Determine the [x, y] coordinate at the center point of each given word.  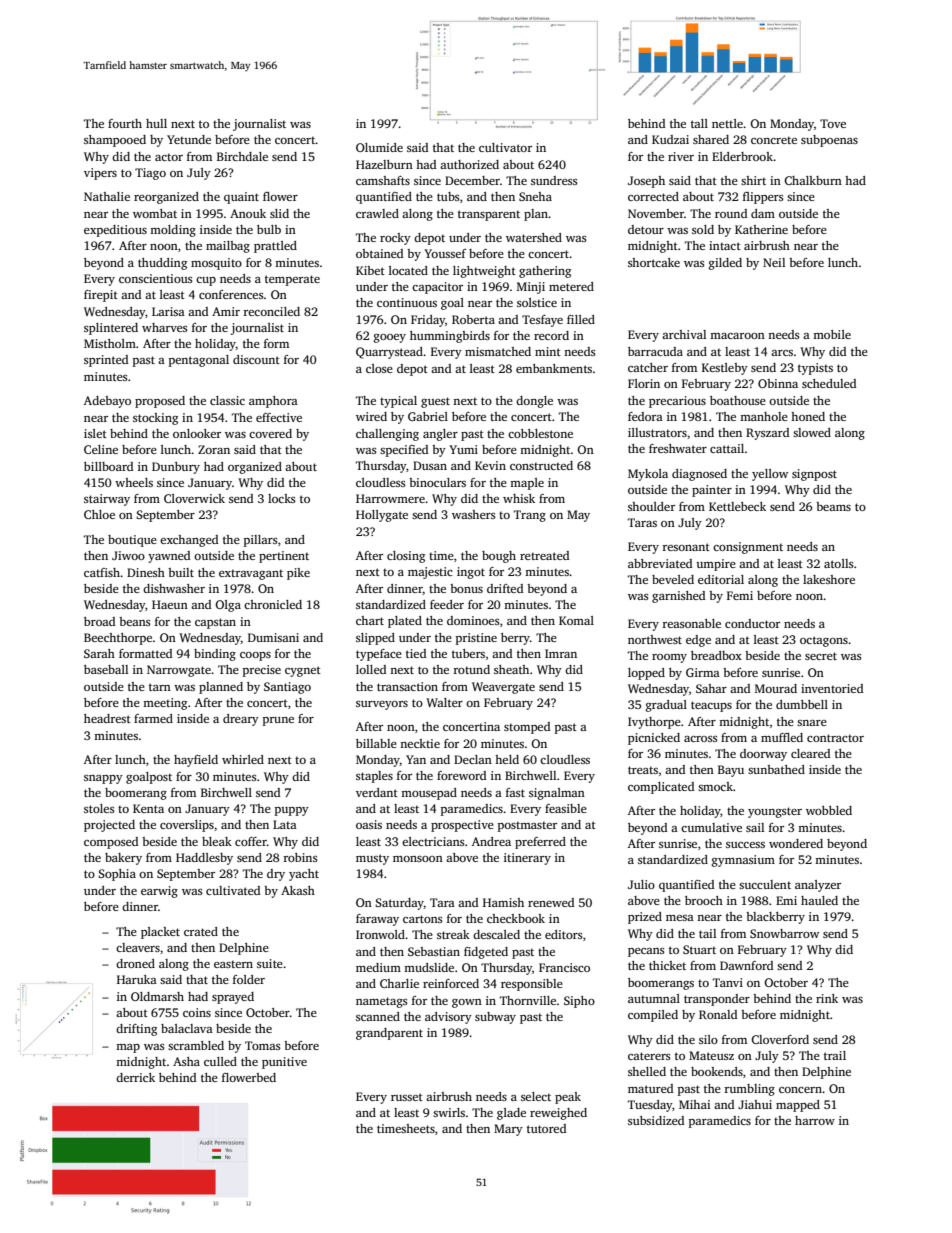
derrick [135, 1077]
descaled [496, 934]
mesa [680, 918]
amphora [273, 402]
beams [833, 506]
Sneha [535, 196]
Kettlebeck [737, 506]
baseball [106, 669]
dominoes [473, 620]
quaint [241, 198]
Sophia [117, 875]
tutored [546, 1128]
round [731, 213]
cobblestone [540, 433]
